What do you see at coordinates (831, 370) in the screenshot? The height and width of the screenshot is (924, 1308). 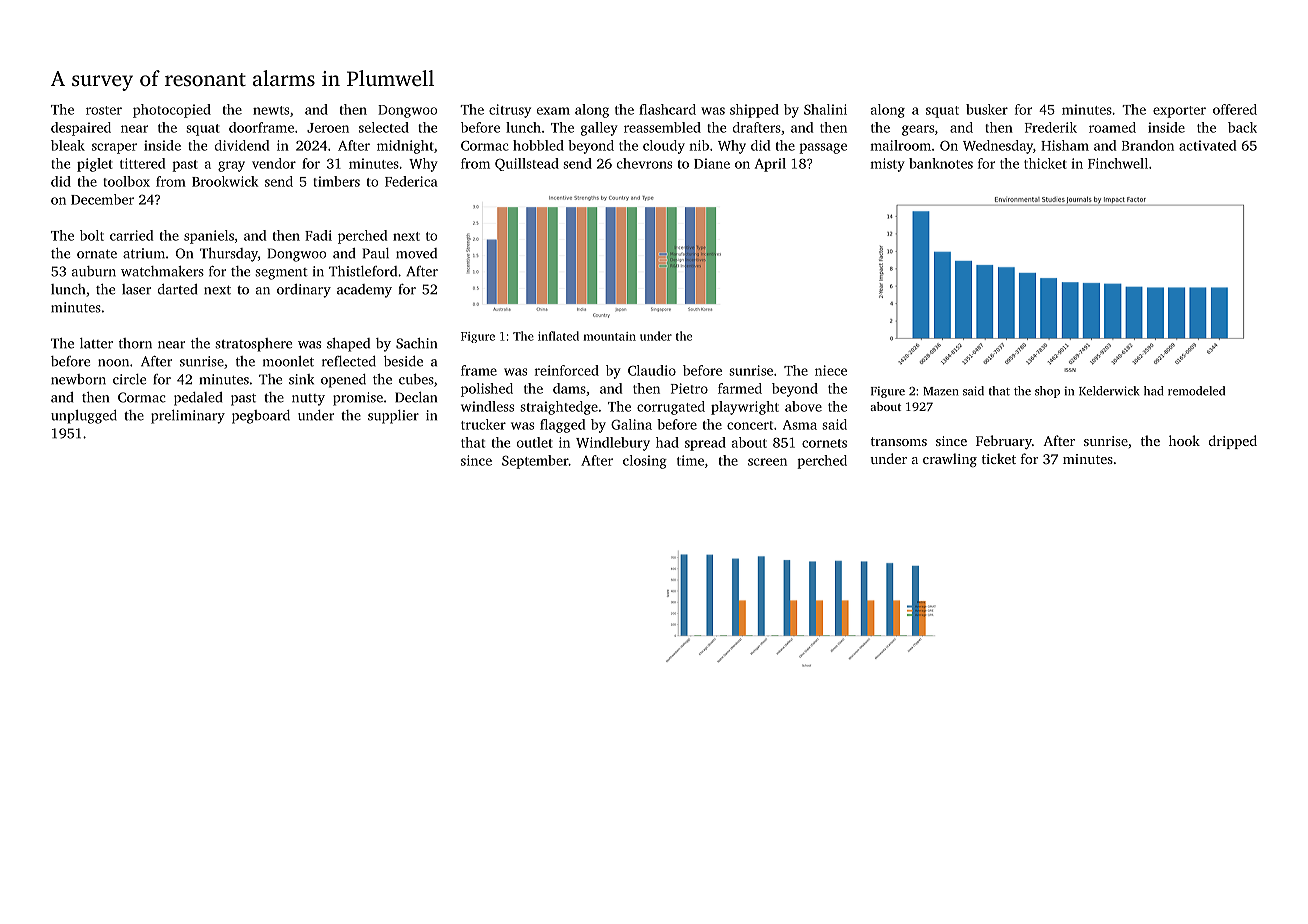 I see `niece` at bounding box center [831, 370].
